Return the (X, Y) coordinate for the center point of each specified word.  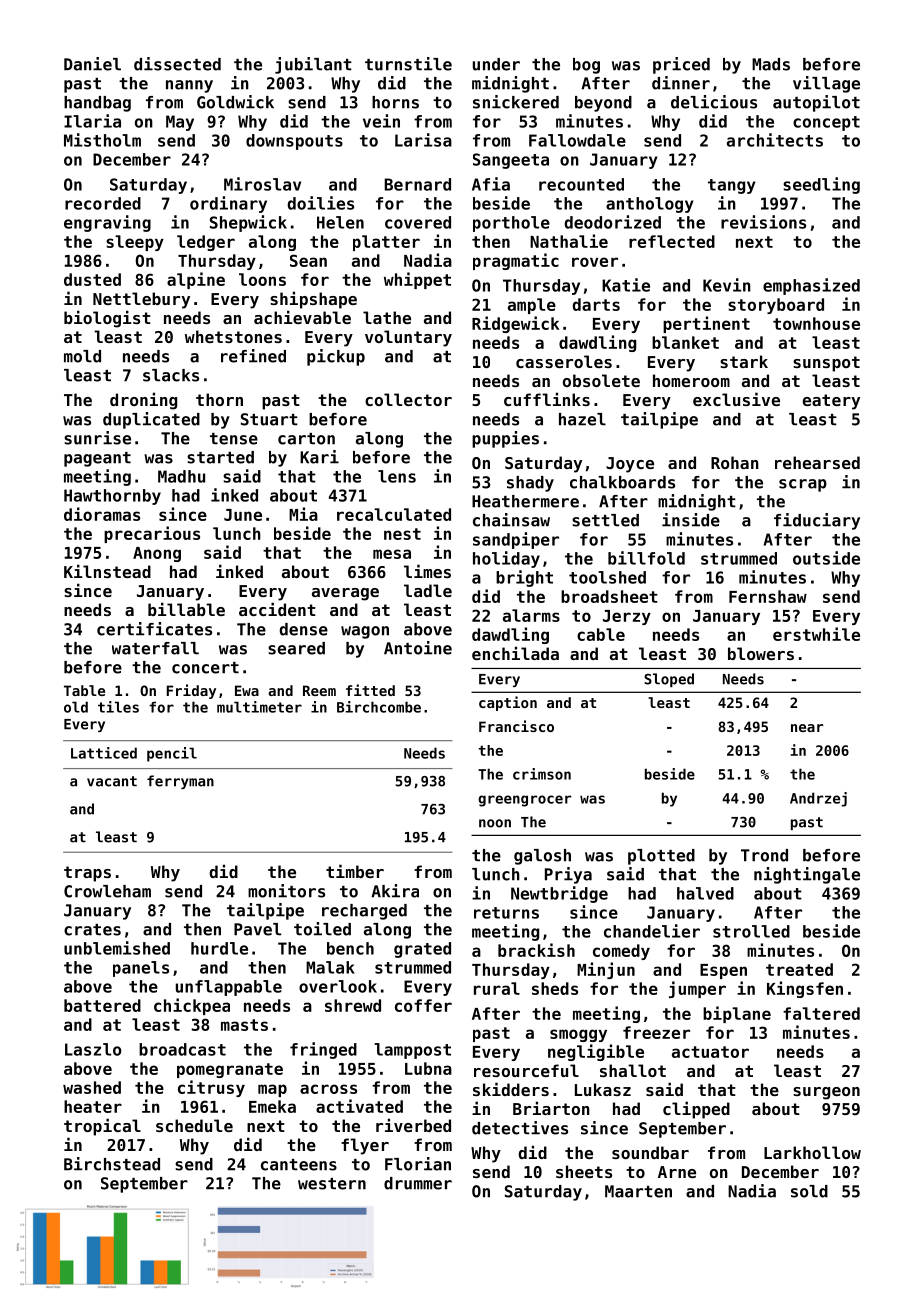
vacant (112, 781)
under (496, 64)
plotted (661, 857)
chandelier (652, 931)
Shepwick (248, 223)
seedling (821, 185)
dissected (177, 64)
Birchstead (112, 1164)
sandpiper (516, 540)
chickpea (192, 1006)
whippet (417, 280)
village (826, 84)
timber (355, 871)
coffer (423, 1005)
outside (826, 558)
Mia (303, 514)
